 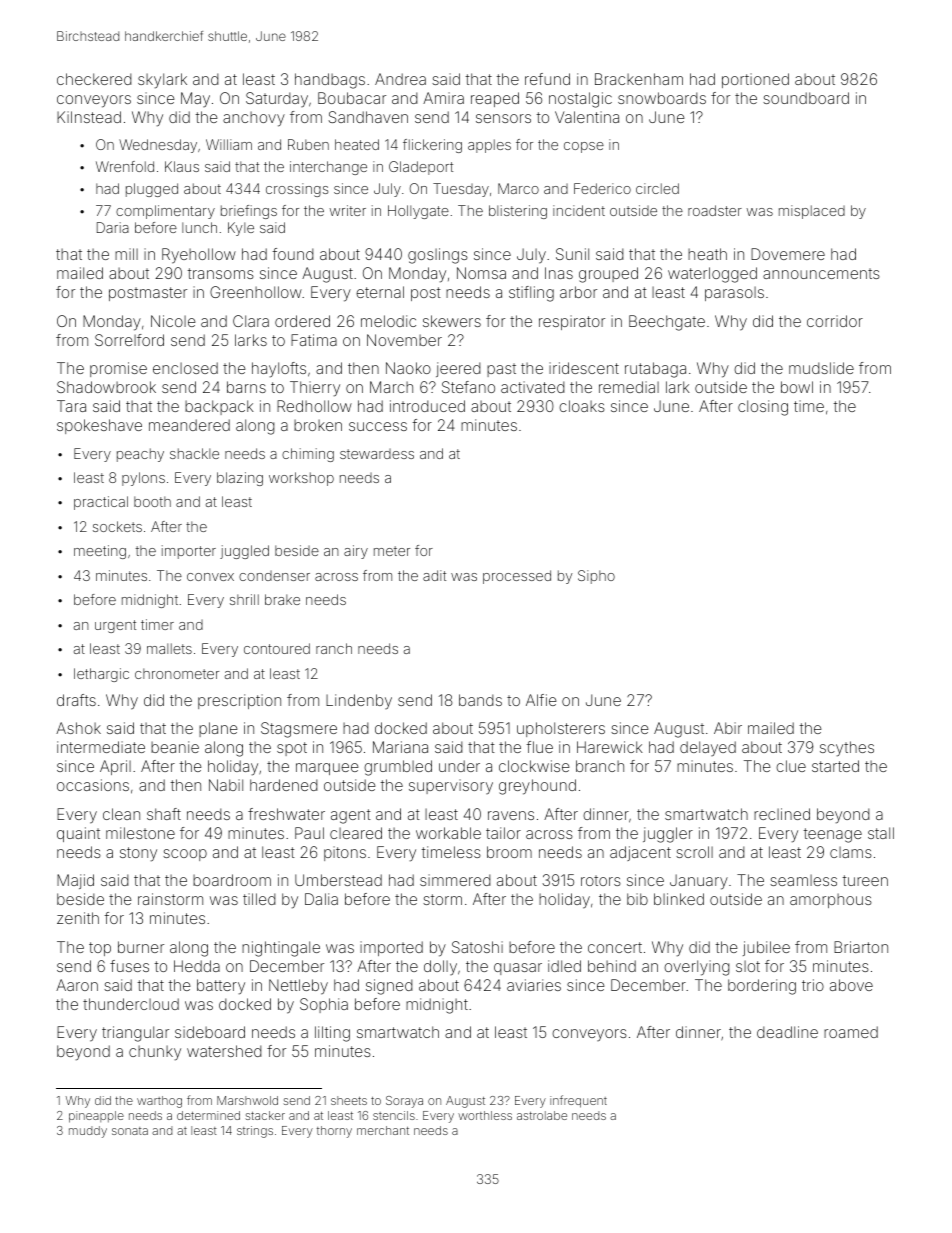 I want to click on warthog, so click(x=159, y=1102).
